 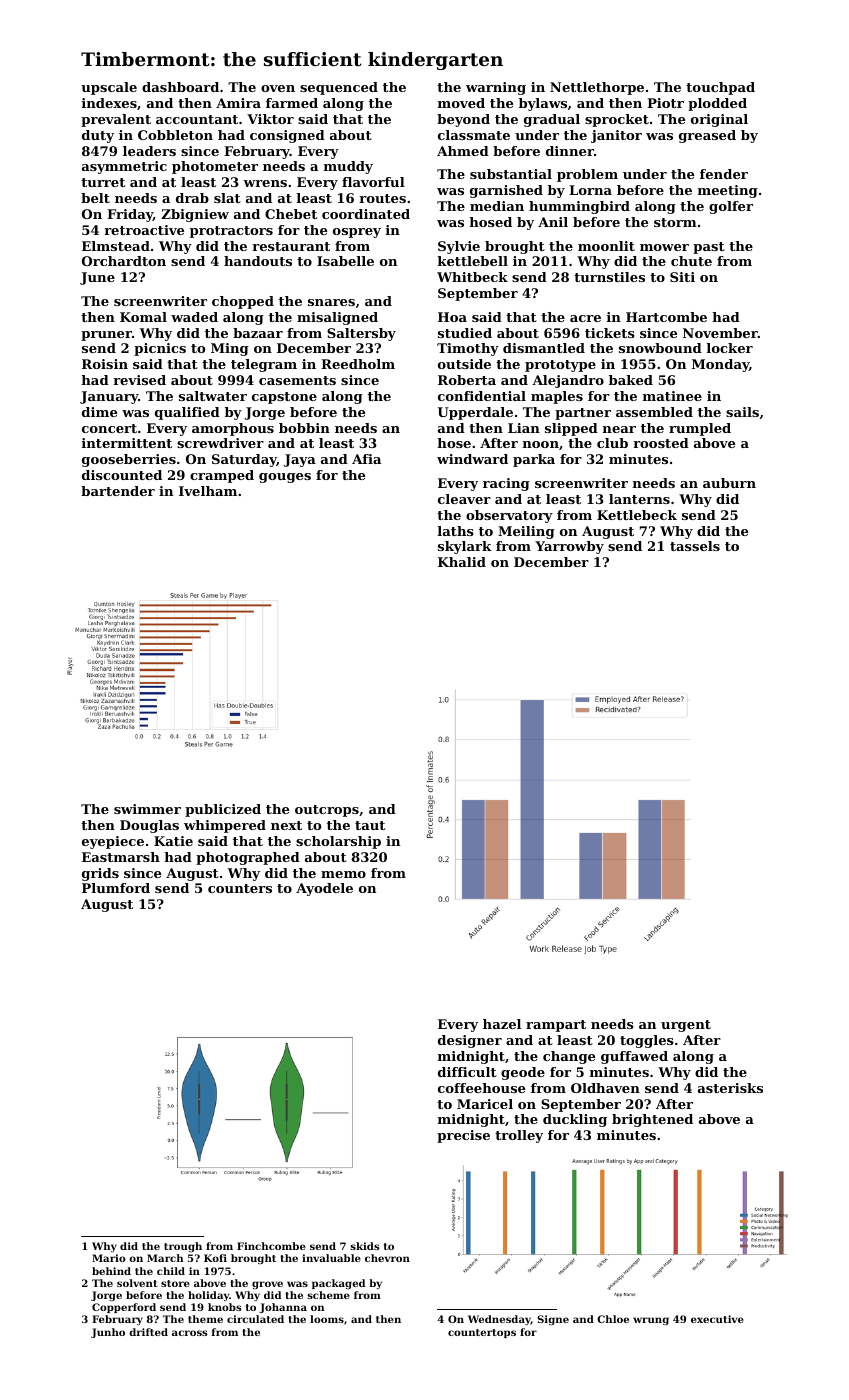 What do you see at coordinates (459, 247) in the screenshot?
I see `Sylvie` at bounding box center [459, 247].
